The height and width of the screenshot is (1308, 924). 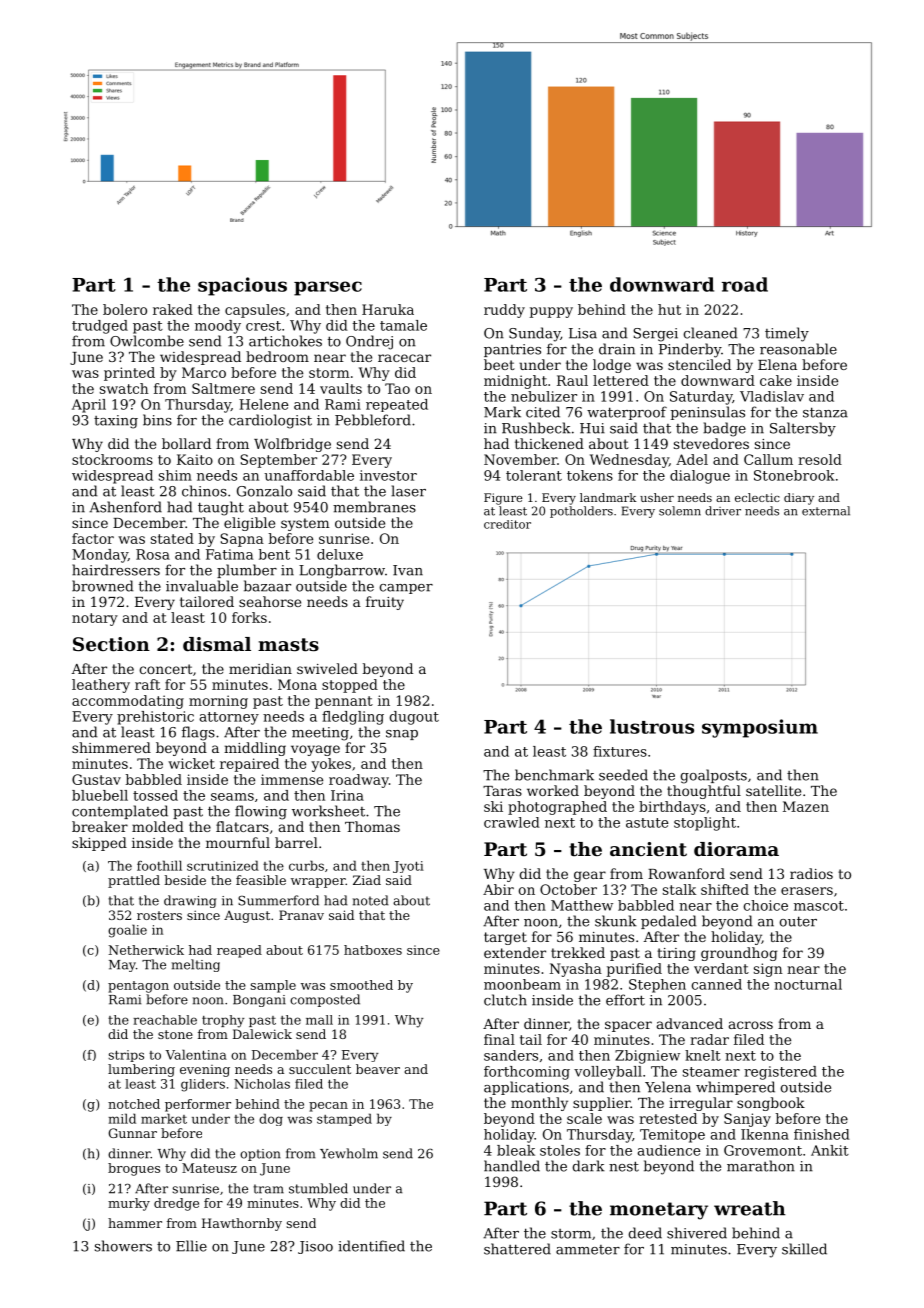 What do you see at coordinates (125, 309) in the screenshot?
I see `bolero` at bounding box center [125, 309].
